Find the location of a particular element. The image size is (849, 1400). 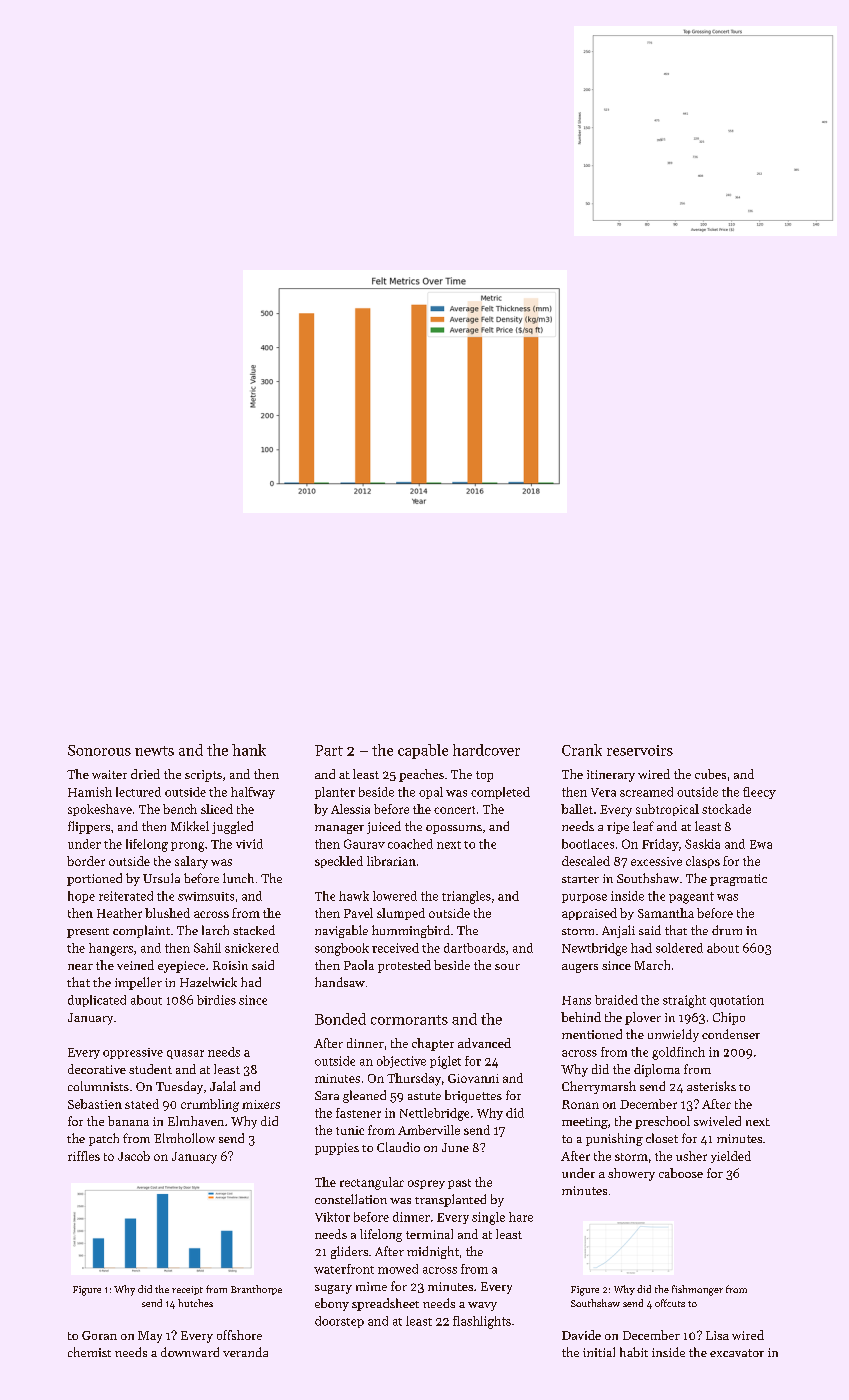

caboose is located at coordinates (681, 1173).
